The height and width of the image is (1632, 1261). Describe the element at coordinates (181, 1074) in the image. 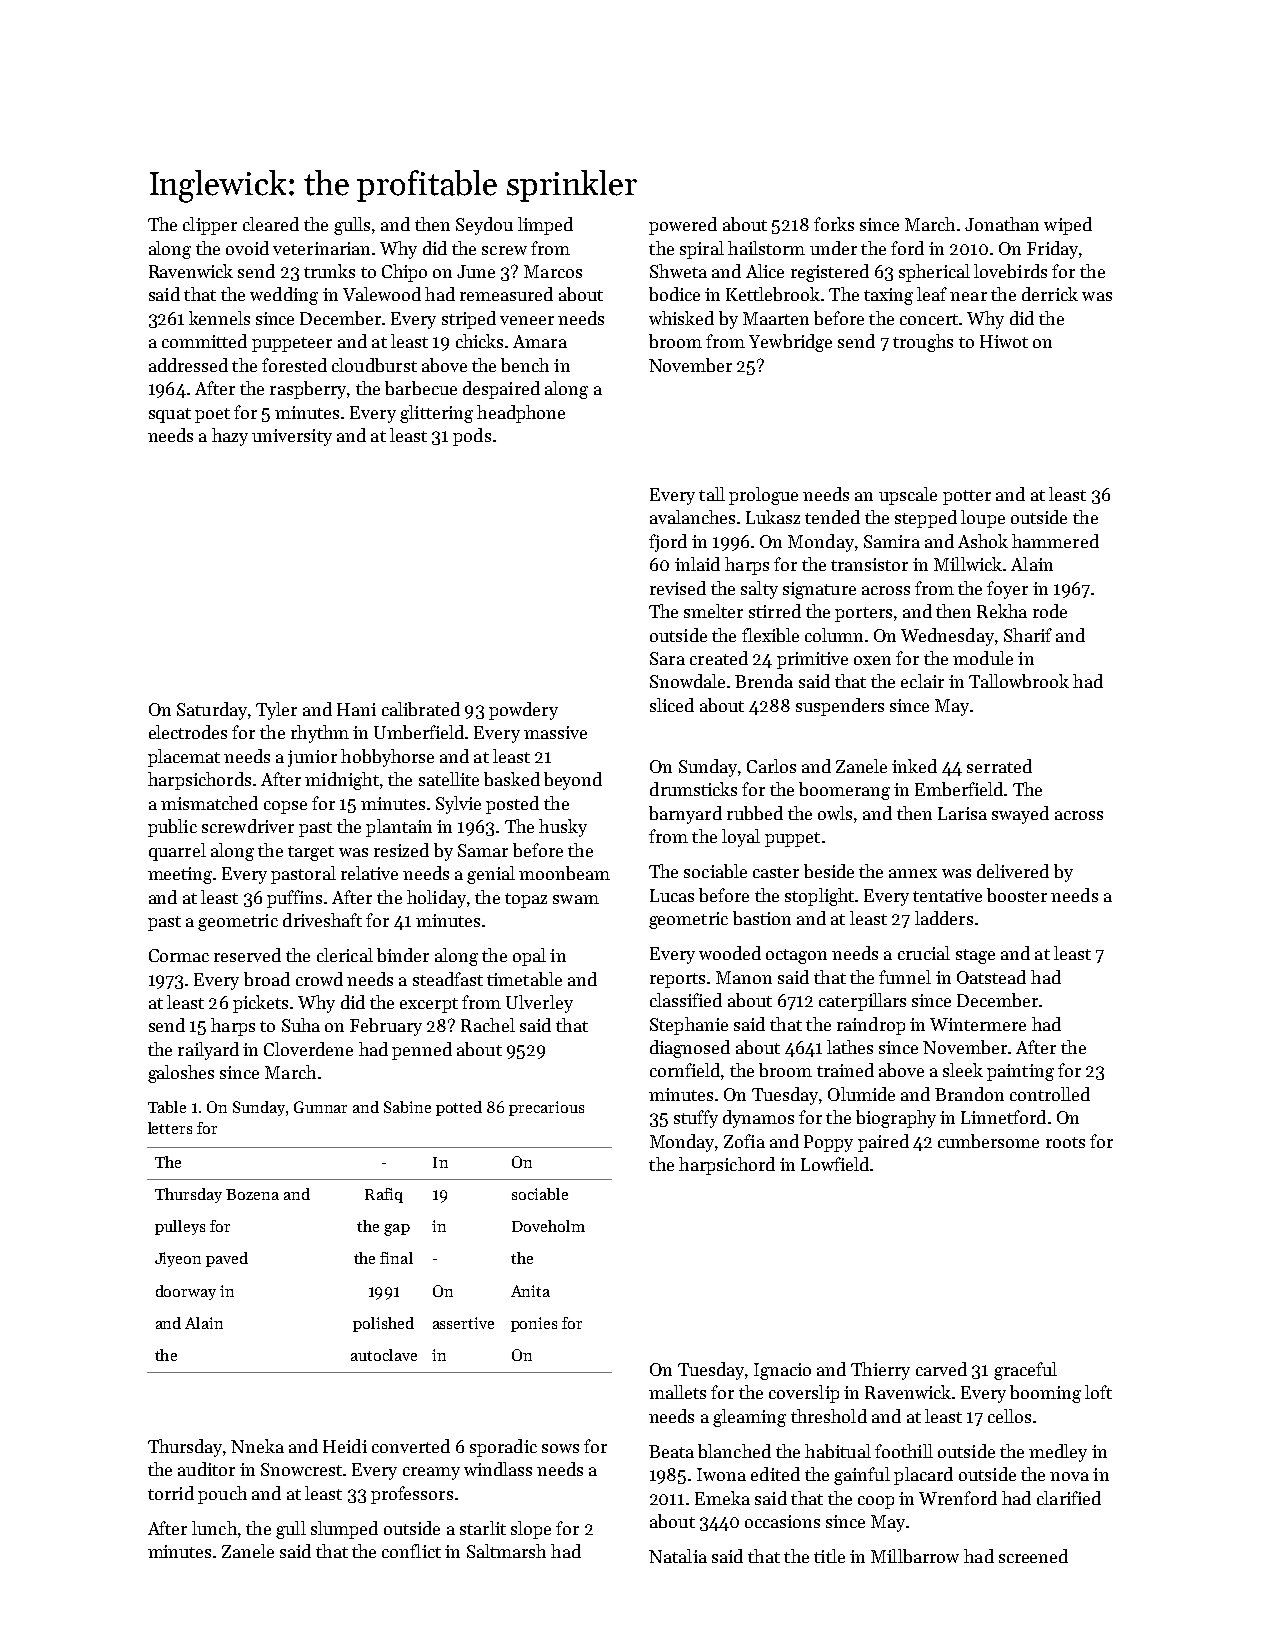

I see `galoshes` at that location.
